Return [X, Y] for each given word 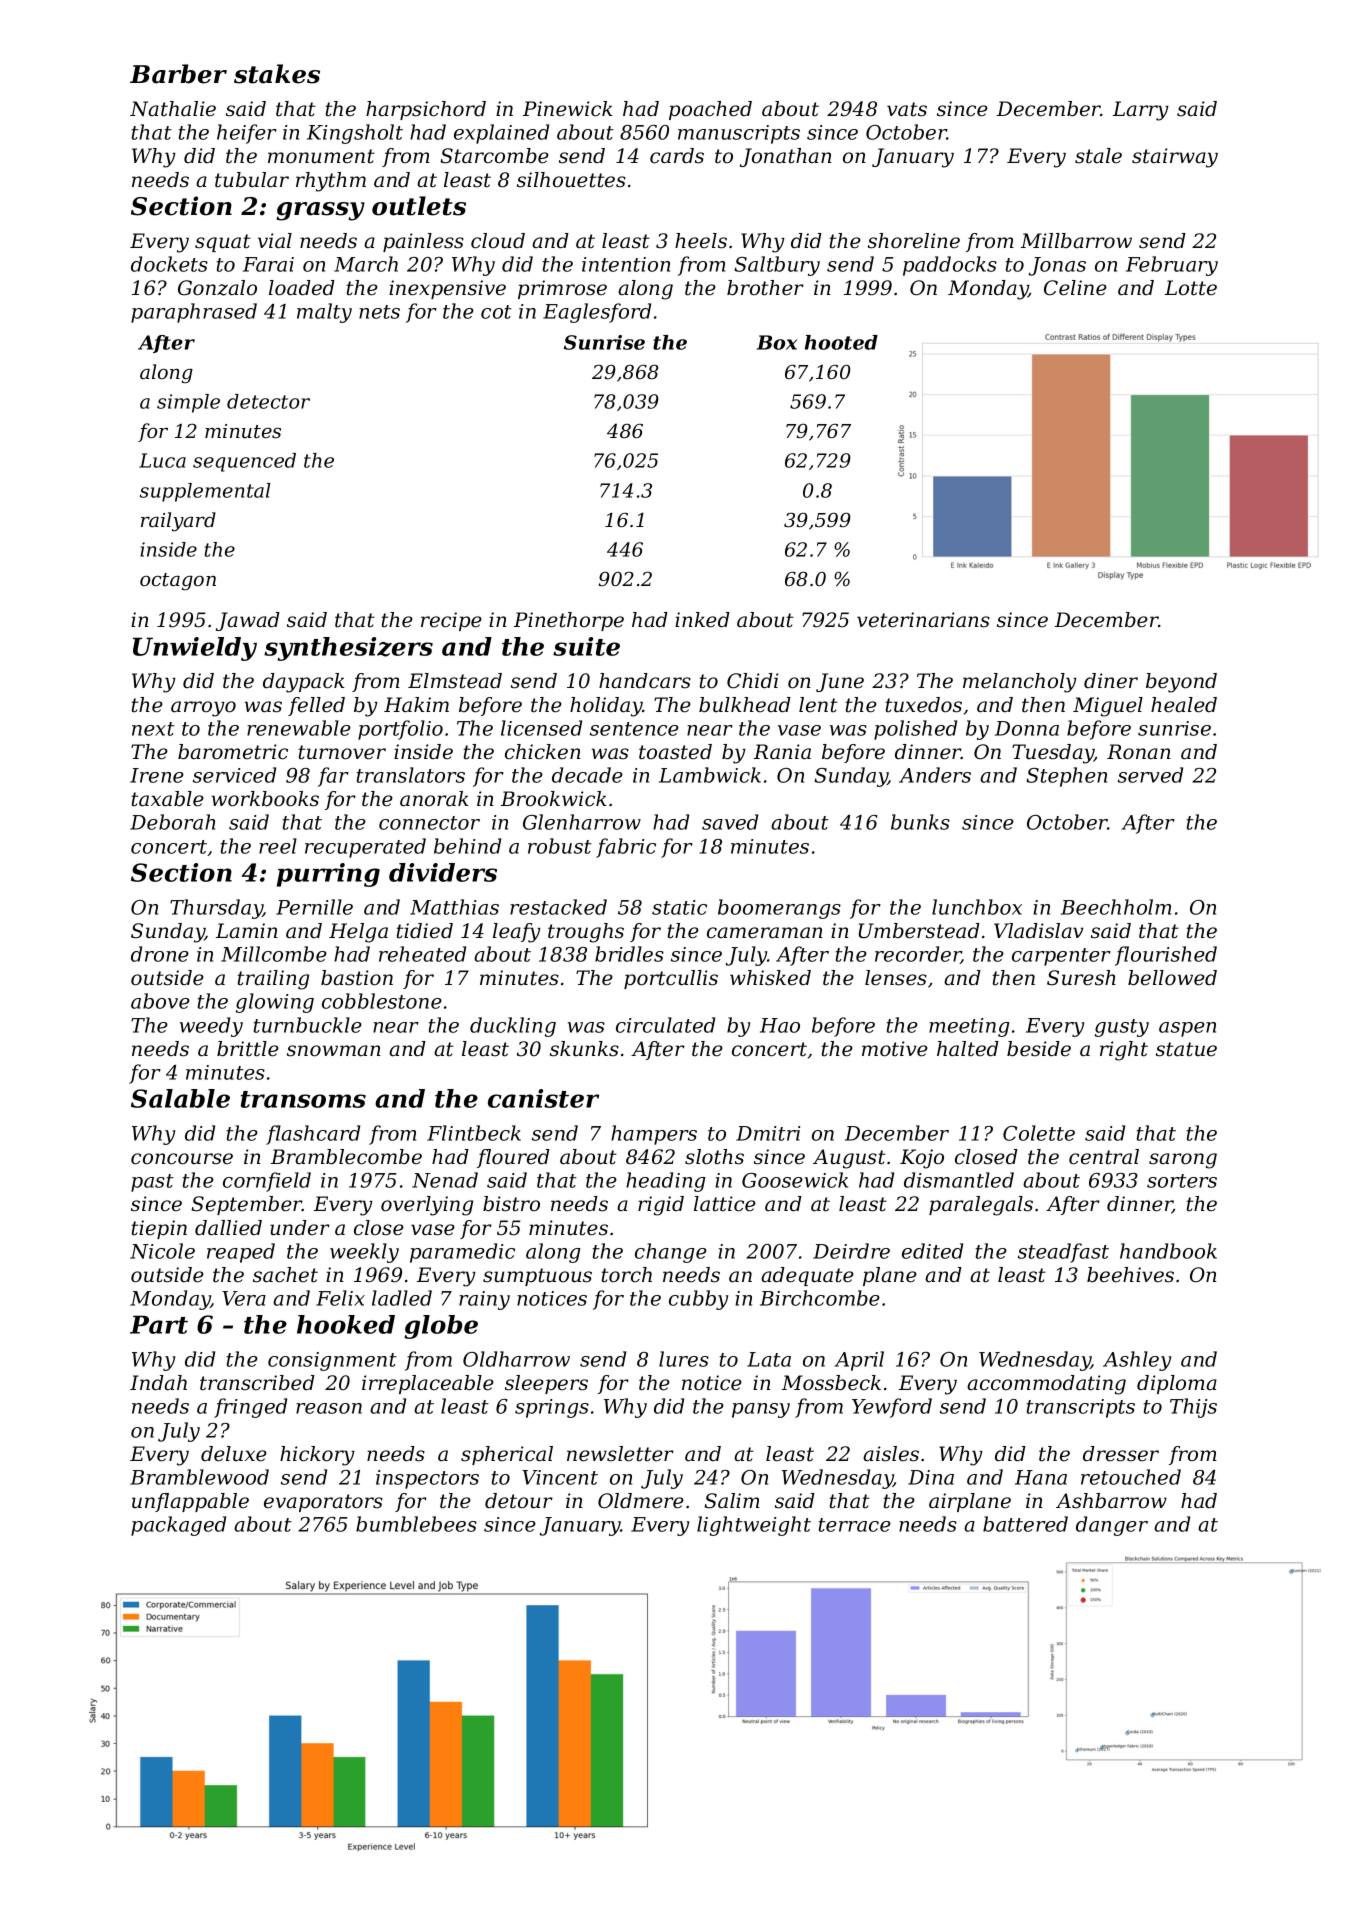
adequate [807, 1276]
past [152, 1183]
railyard [178, 522]
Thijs [1193, 1408]
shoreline [914, 241]
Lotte [1191, 288]
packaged [178, 1526]
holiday [606, 707]
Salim [732, 1501]
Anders [935, 775]
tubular [252, 180]
